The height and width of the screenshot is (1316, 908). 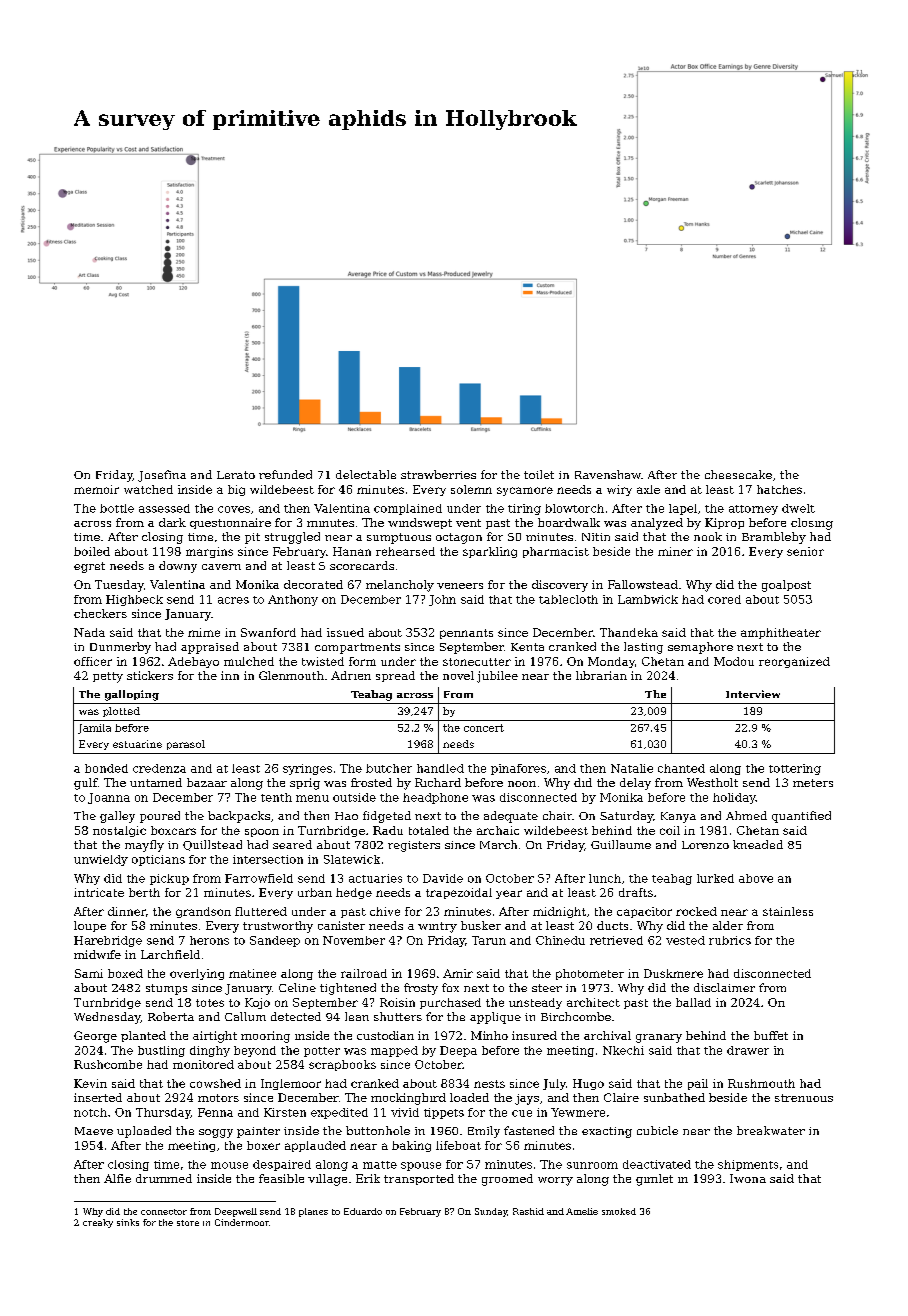 What do you see at coordinates (400, 586) in the screenshot?
I see `melancholy` at bounding box center [400, 586].
